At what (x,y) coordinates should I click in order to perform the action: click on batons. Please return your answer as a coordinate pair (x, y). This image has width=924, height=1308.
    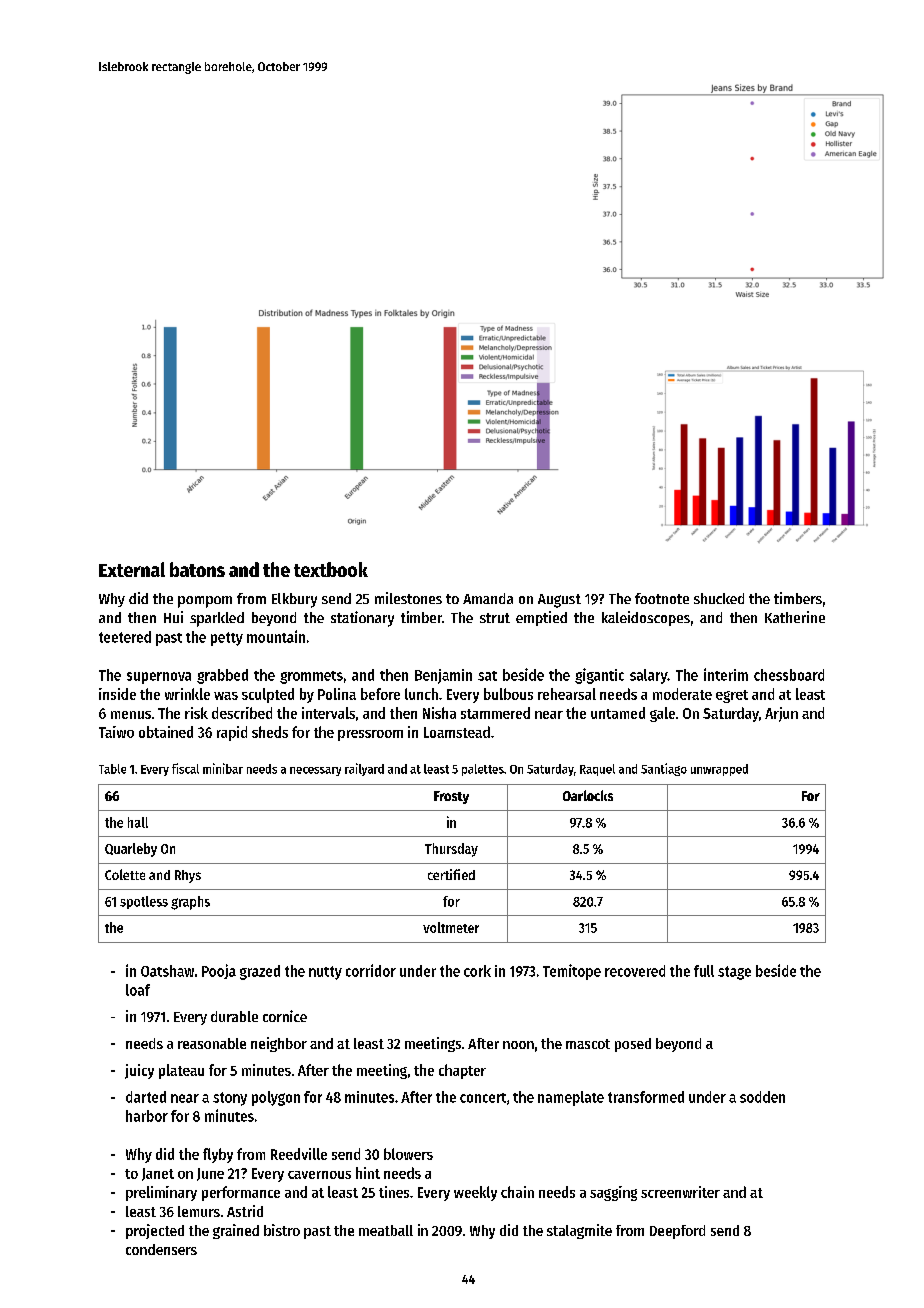
    Looking at the image, I should click on (197, 569).
